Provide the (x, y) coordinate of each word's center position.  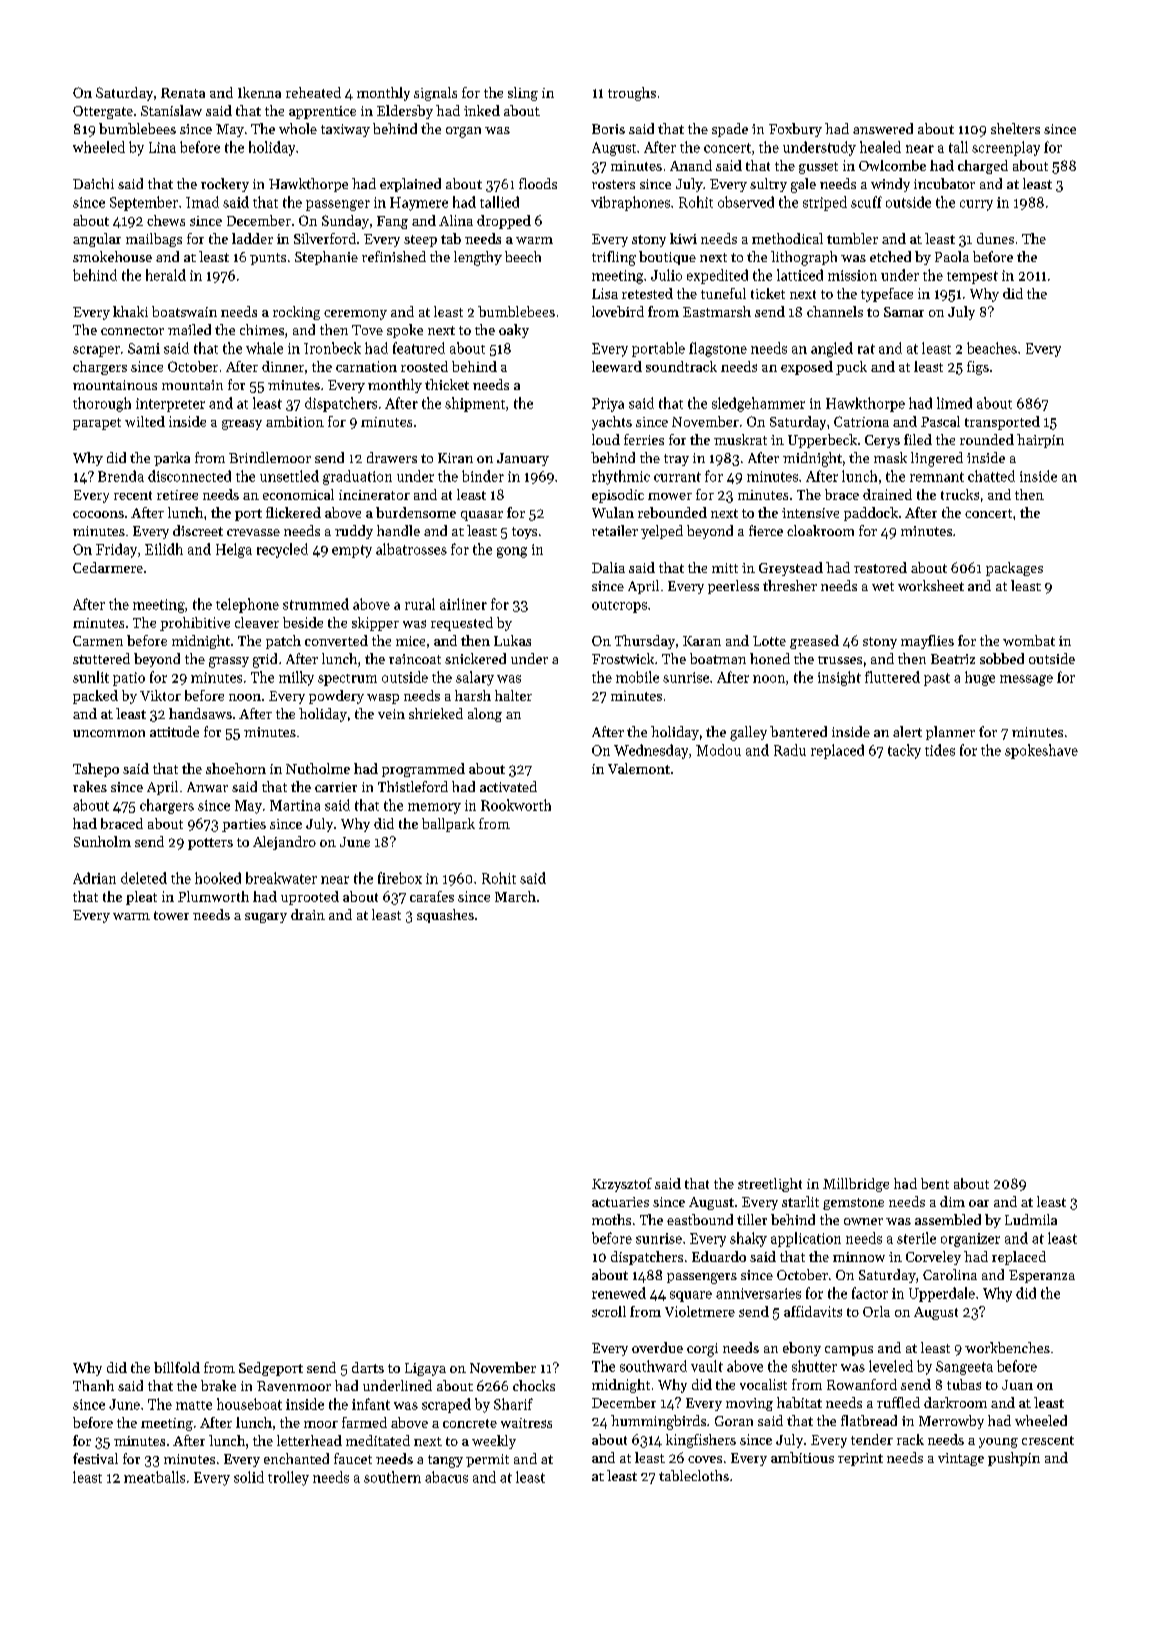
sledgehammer (758, 404)
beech (523, 256)
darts (368, 1367)
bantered (798, 731)
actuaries (620, 1202)
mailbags (154, 240)
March (515, 896)
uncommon (109, 733)
